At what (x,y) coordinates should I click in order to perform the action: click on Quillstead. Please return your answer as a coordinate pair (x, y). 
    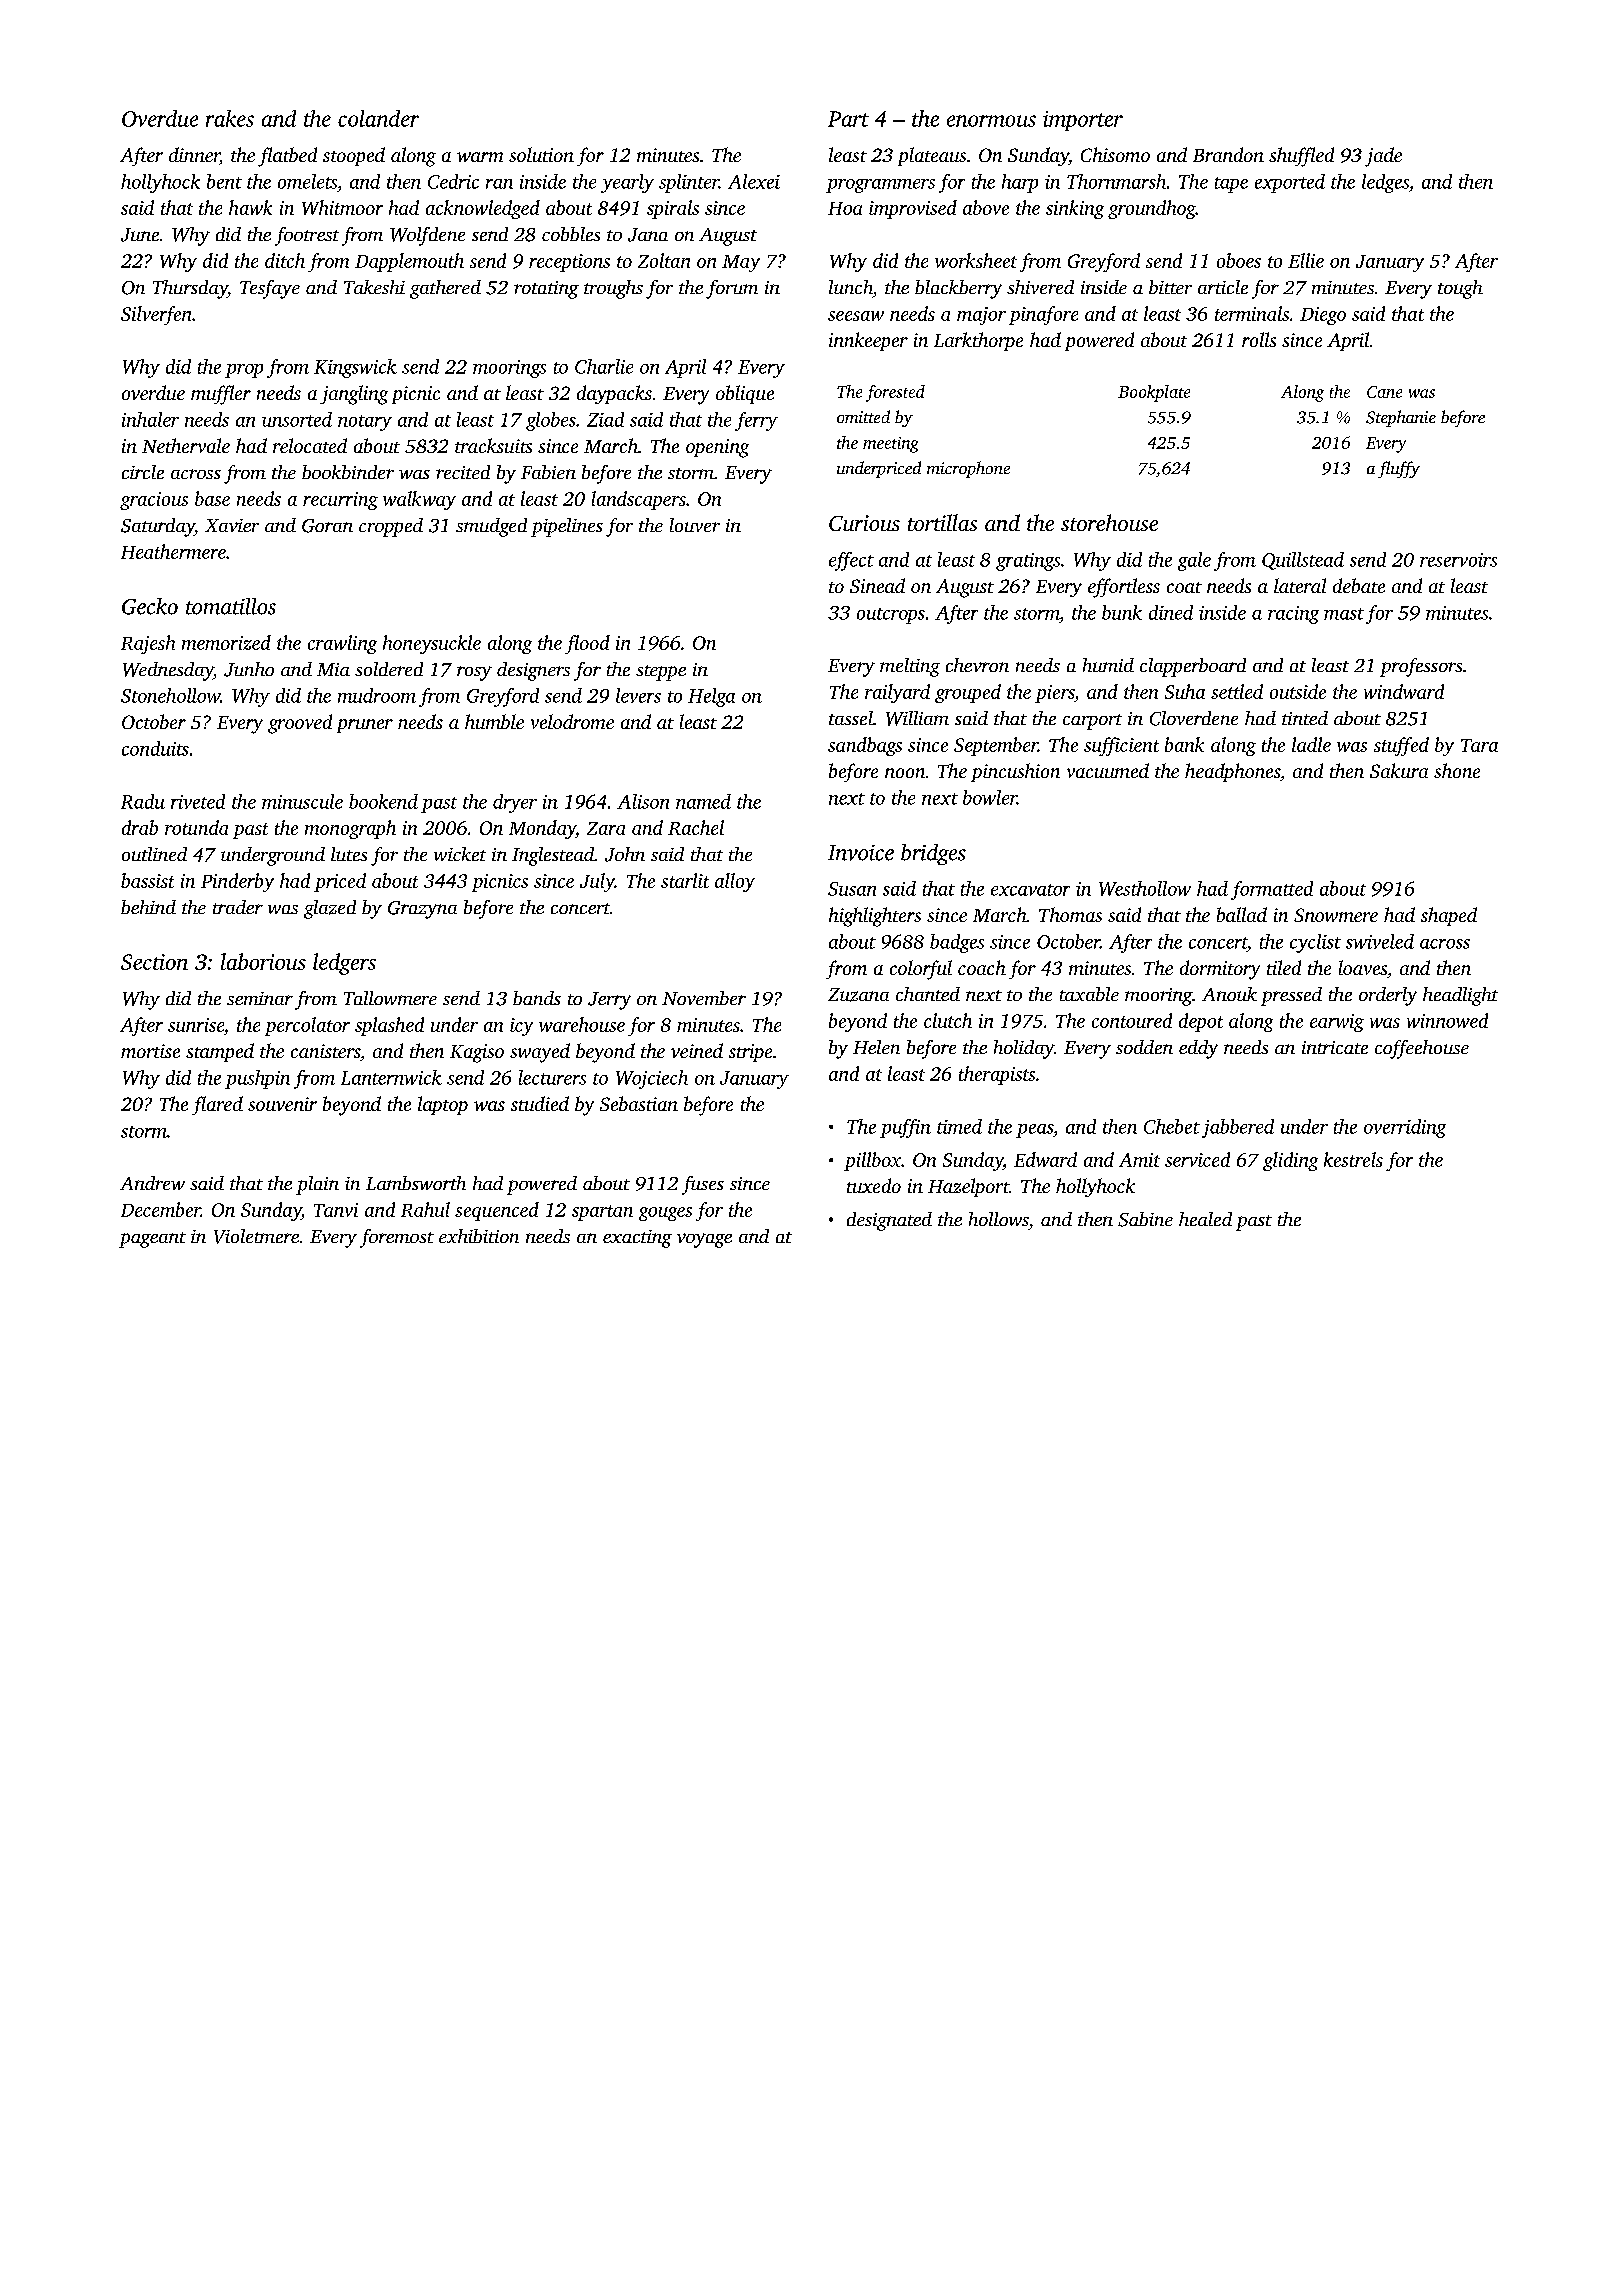
    Looking at the image, I should click on (1303, 561).
